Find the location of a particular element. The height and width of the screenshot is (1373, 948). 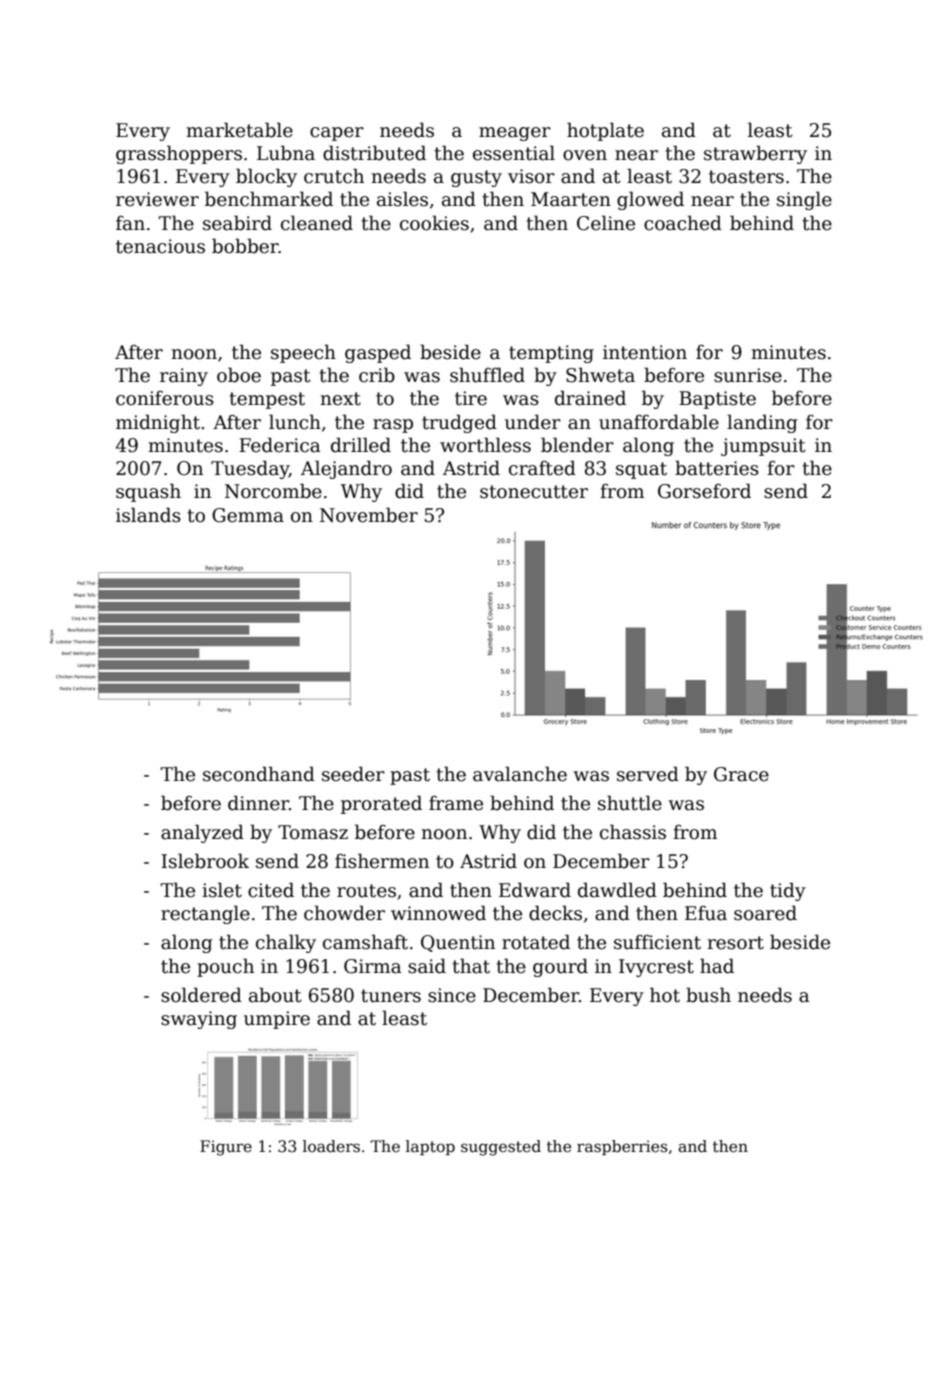

meager is located at coordinates (515, 134).
